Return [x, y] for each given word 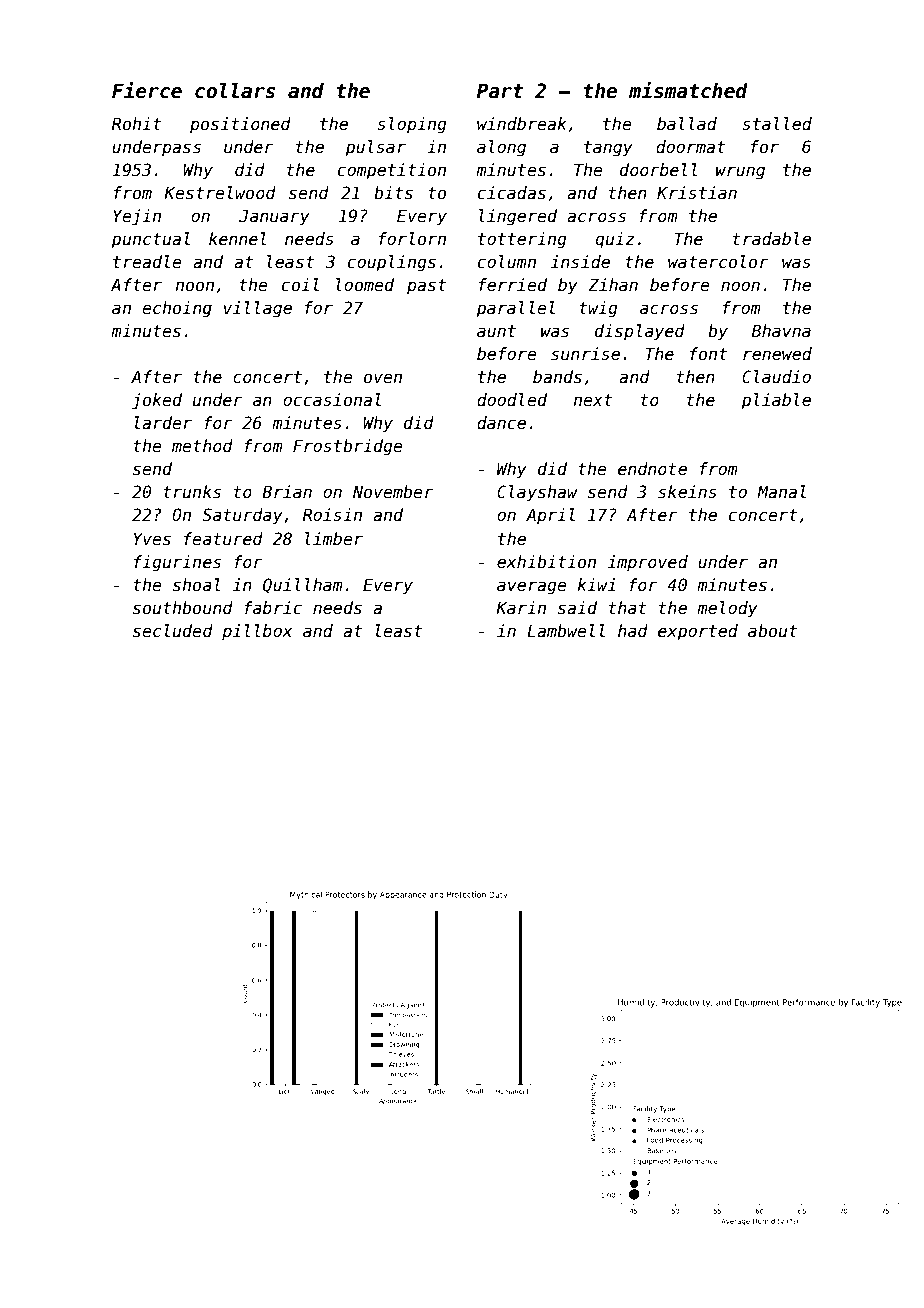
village [258, 309]
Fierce [147, 90]
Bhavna [781, 330]
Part [500, 91]
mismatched [688, 90]
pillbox [257, 632]
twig [598, 309]
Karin [521, 607]
